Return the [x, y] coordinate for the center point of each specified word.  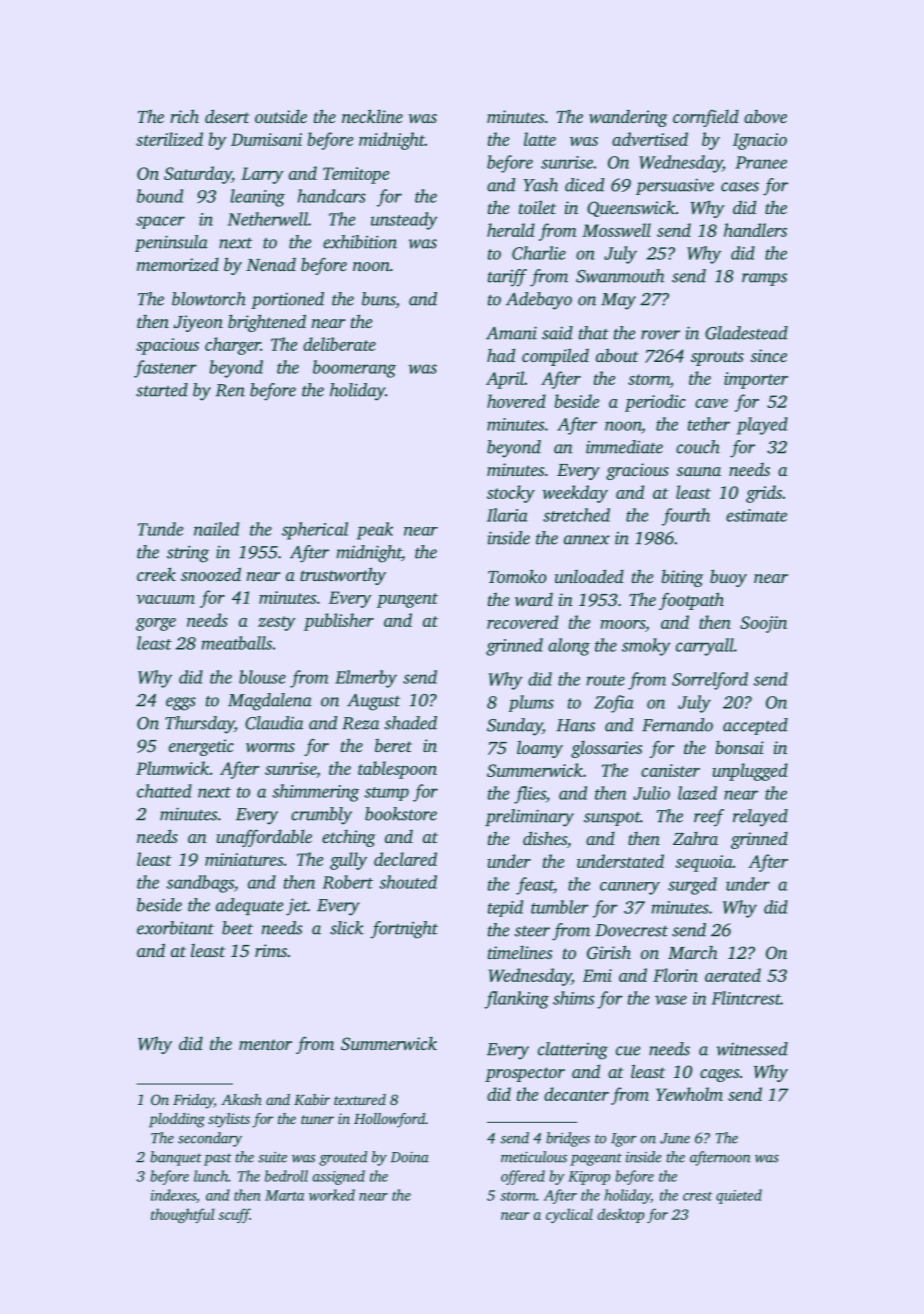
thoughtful [182, 1215]
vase [671, 1000]
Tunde [160, 529]
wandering [628, 118]
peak [375, 531]
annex [587, 540]
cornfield [706, 118]
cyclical [569, 1215]
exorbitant [175, 928]
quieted [739, 1196]
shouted [408, 882]
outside [281, 116]
